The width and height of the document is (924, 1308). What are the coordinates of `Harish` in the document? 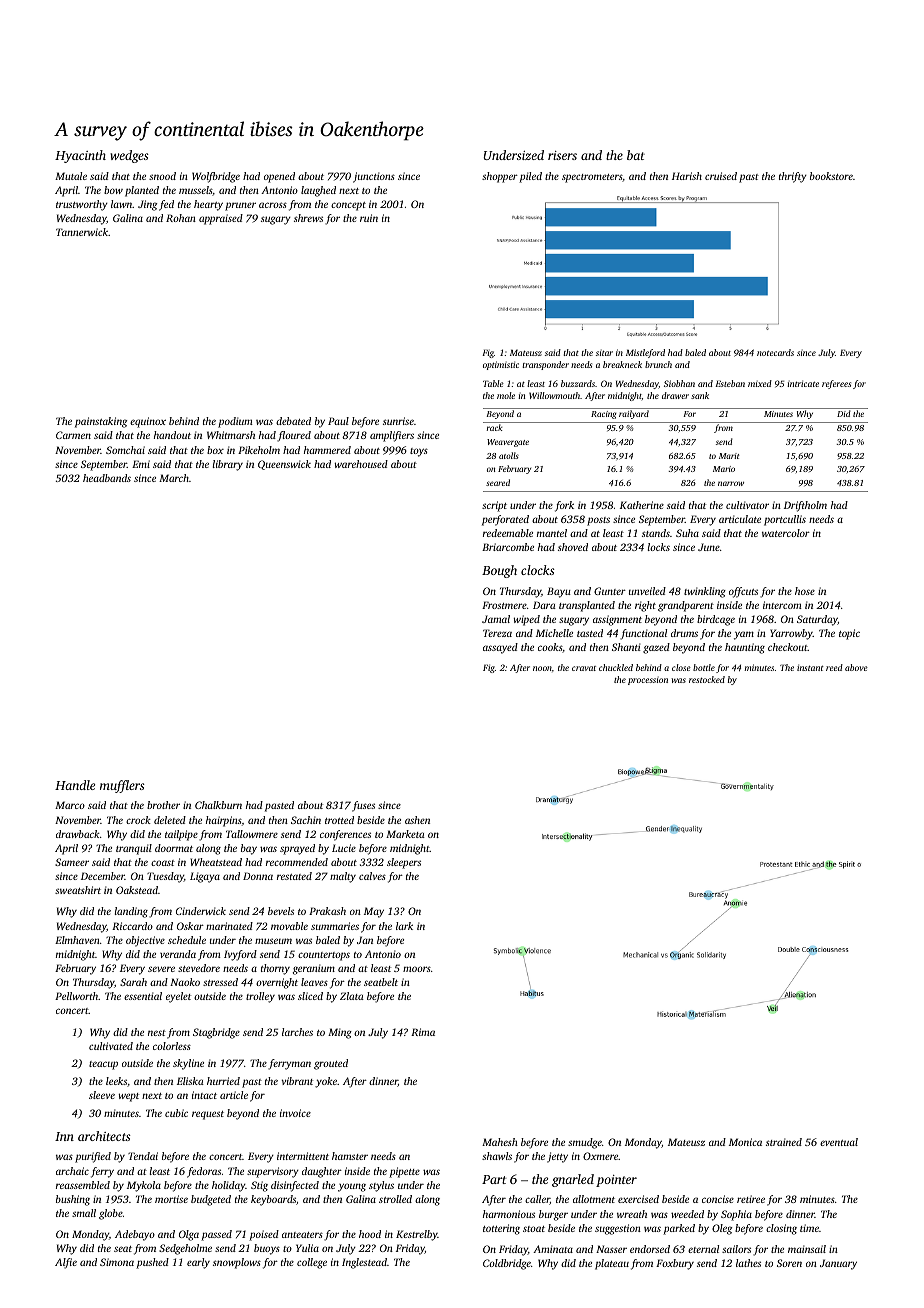 It's located at (687, 176).
